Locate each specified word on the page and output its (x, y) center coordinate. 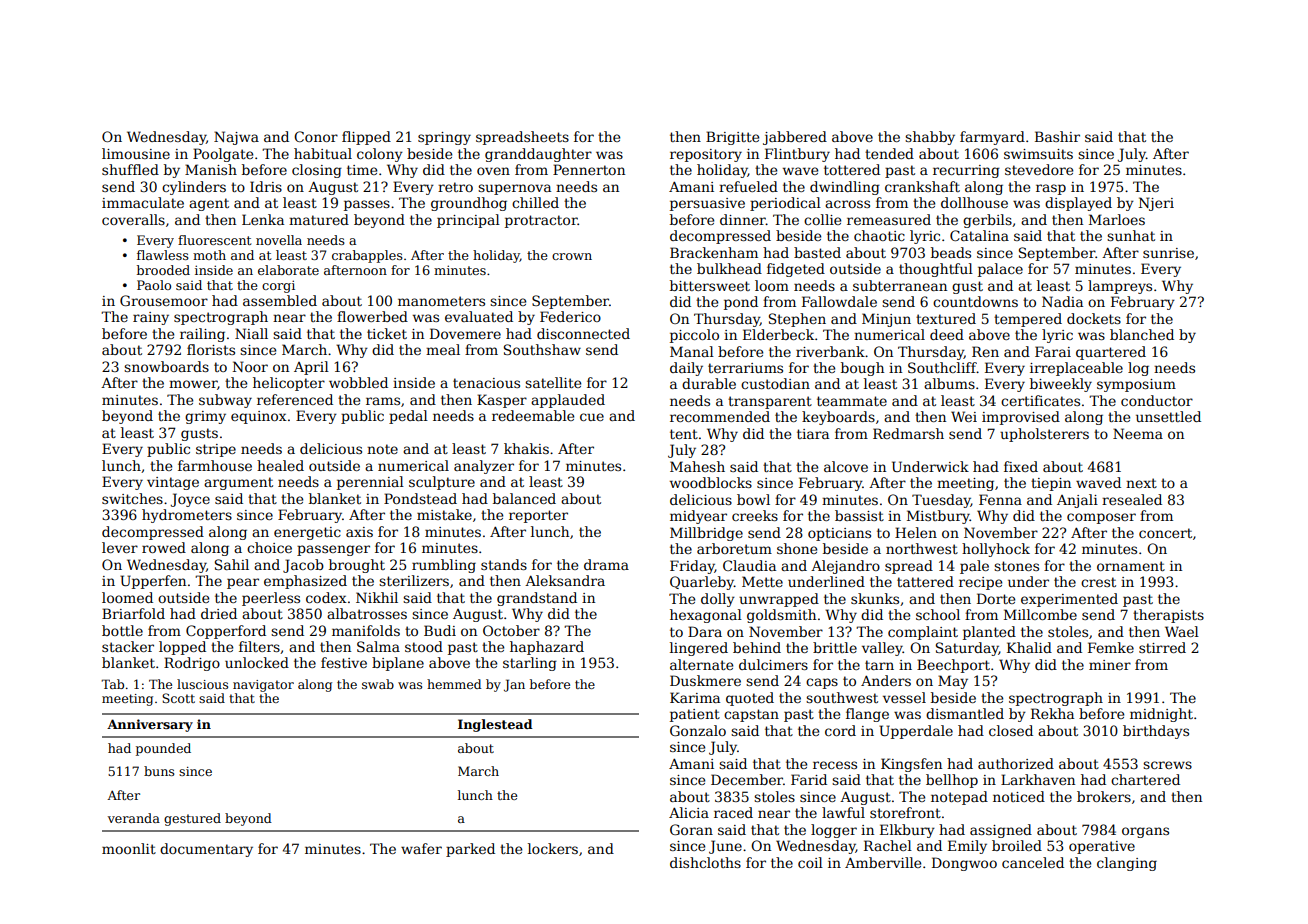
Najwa (236, 138)
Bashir (1057, 136)
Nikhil (377, 597)
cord (840, 730)
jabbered (795, 138)
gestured (192, 819)
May (953, 682)
